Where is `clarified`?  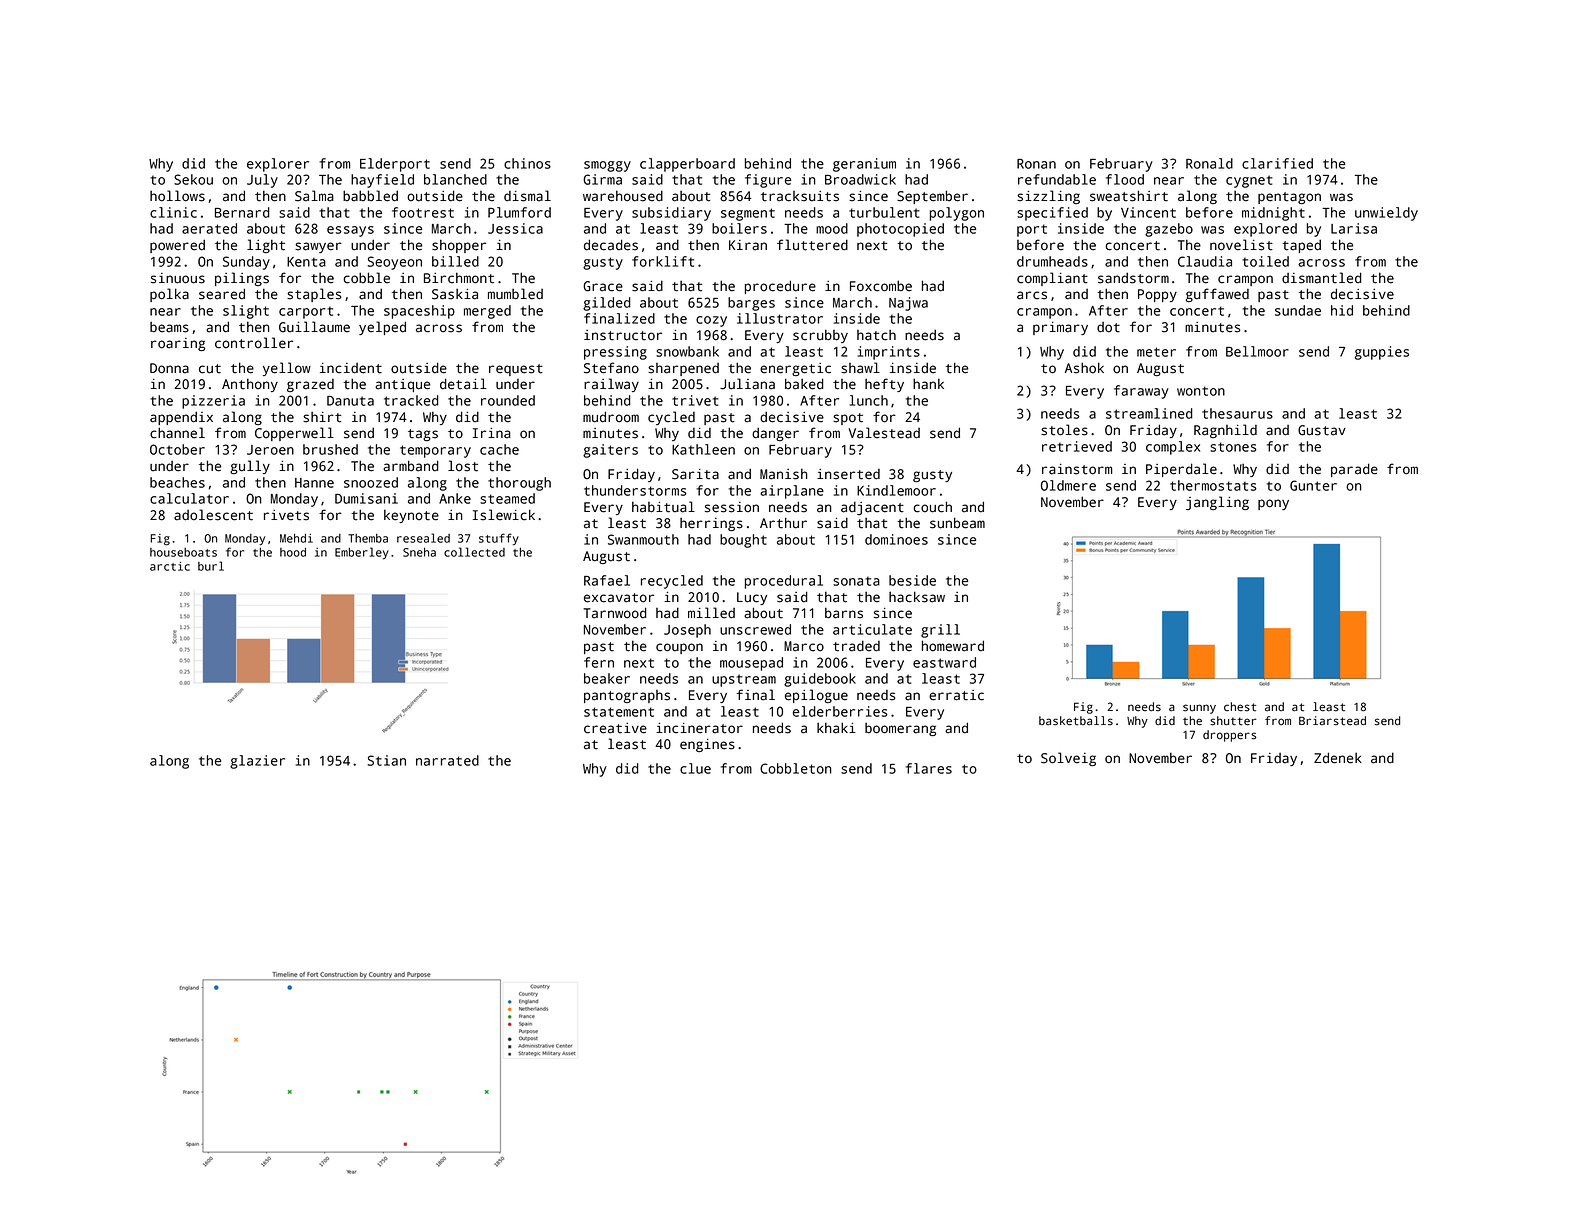
clarified is located at coordinates (1277, 163).
